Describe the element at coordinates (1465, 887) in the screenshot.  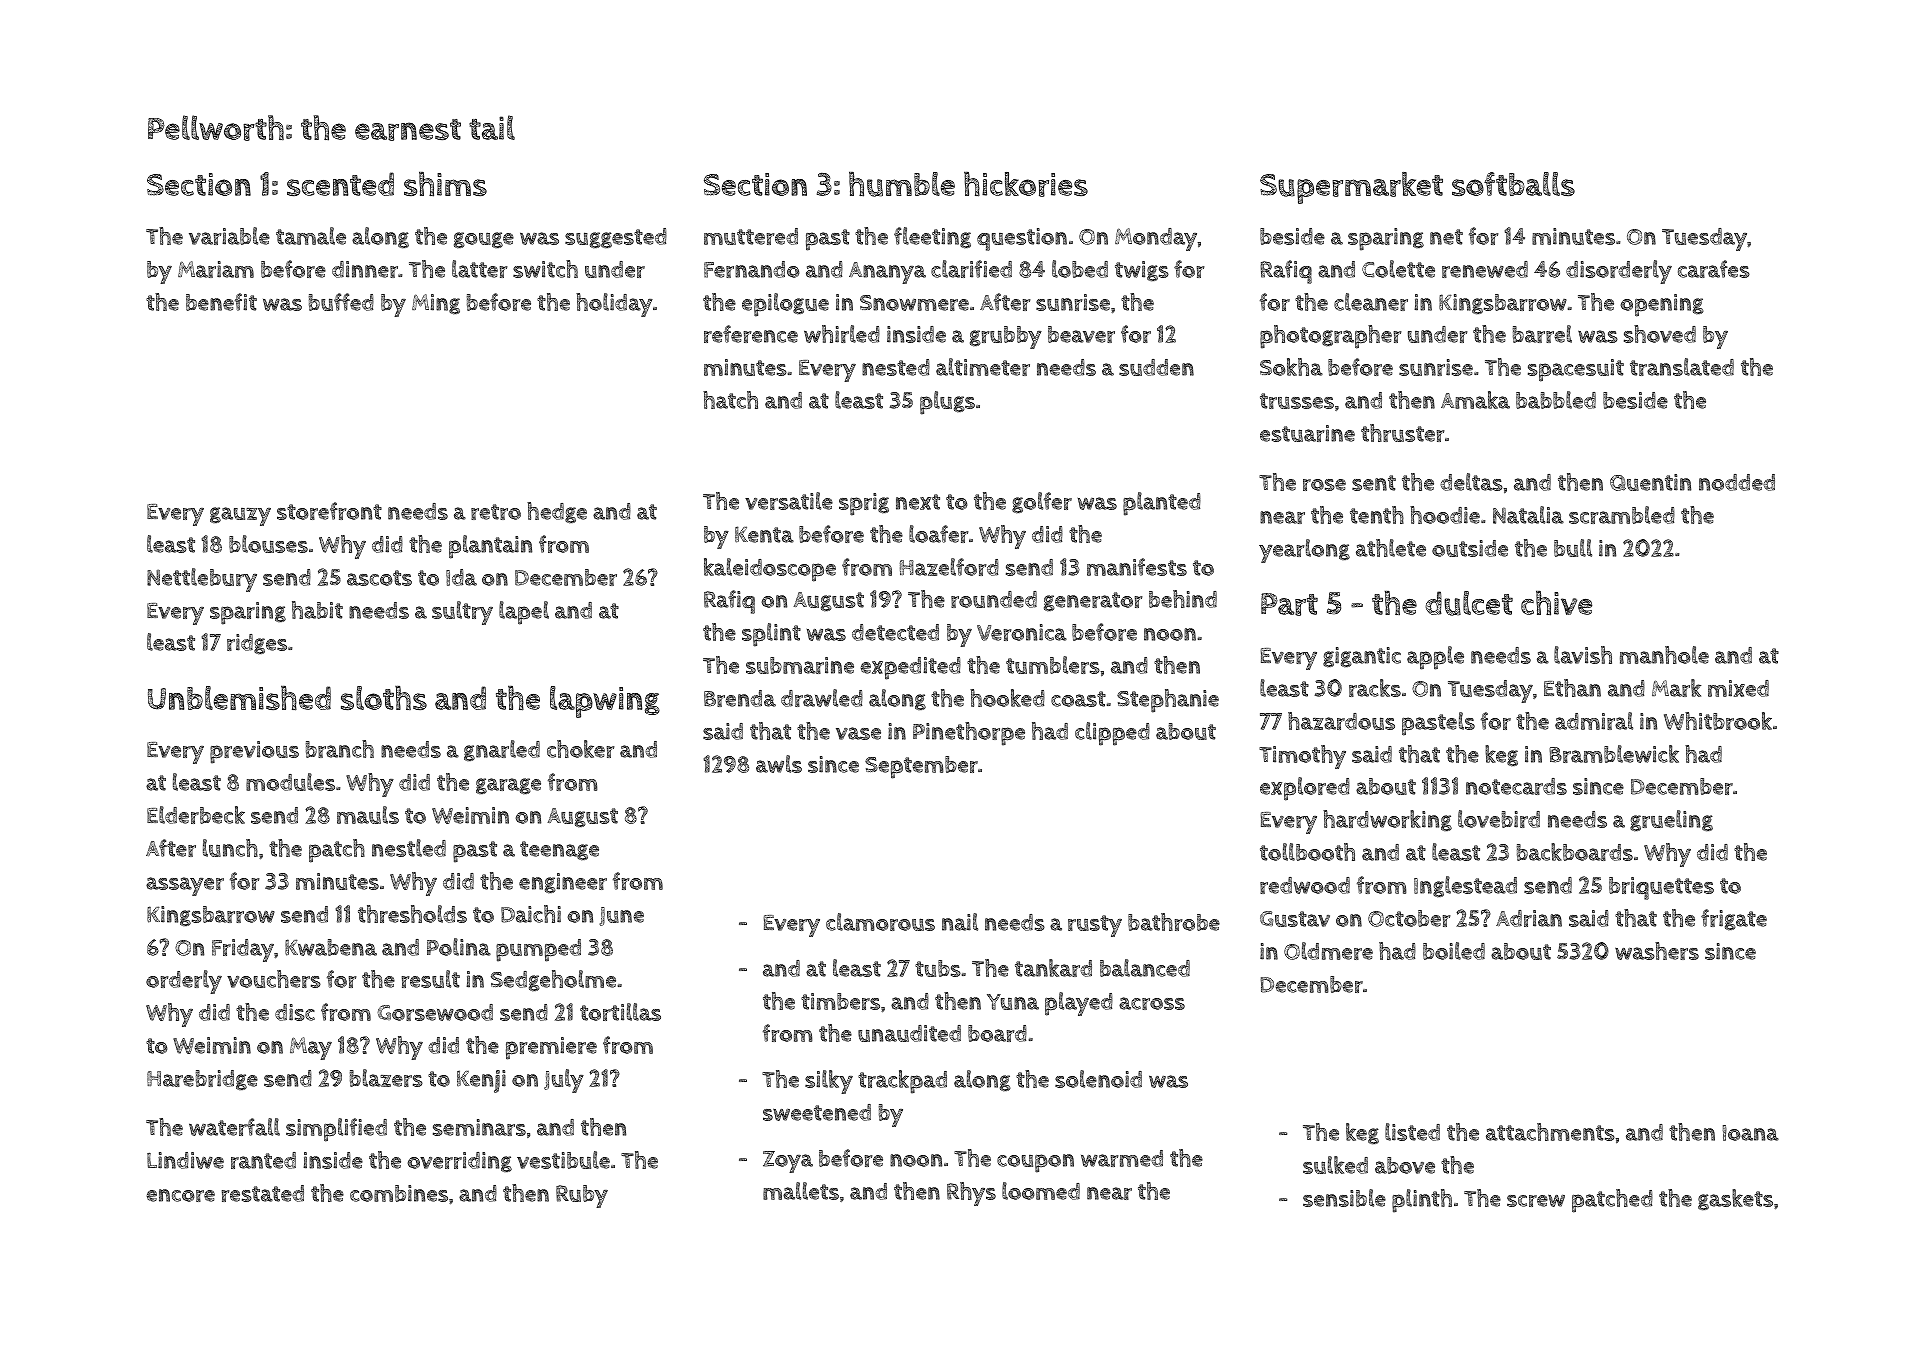
I see `Inglestead` at that location.
